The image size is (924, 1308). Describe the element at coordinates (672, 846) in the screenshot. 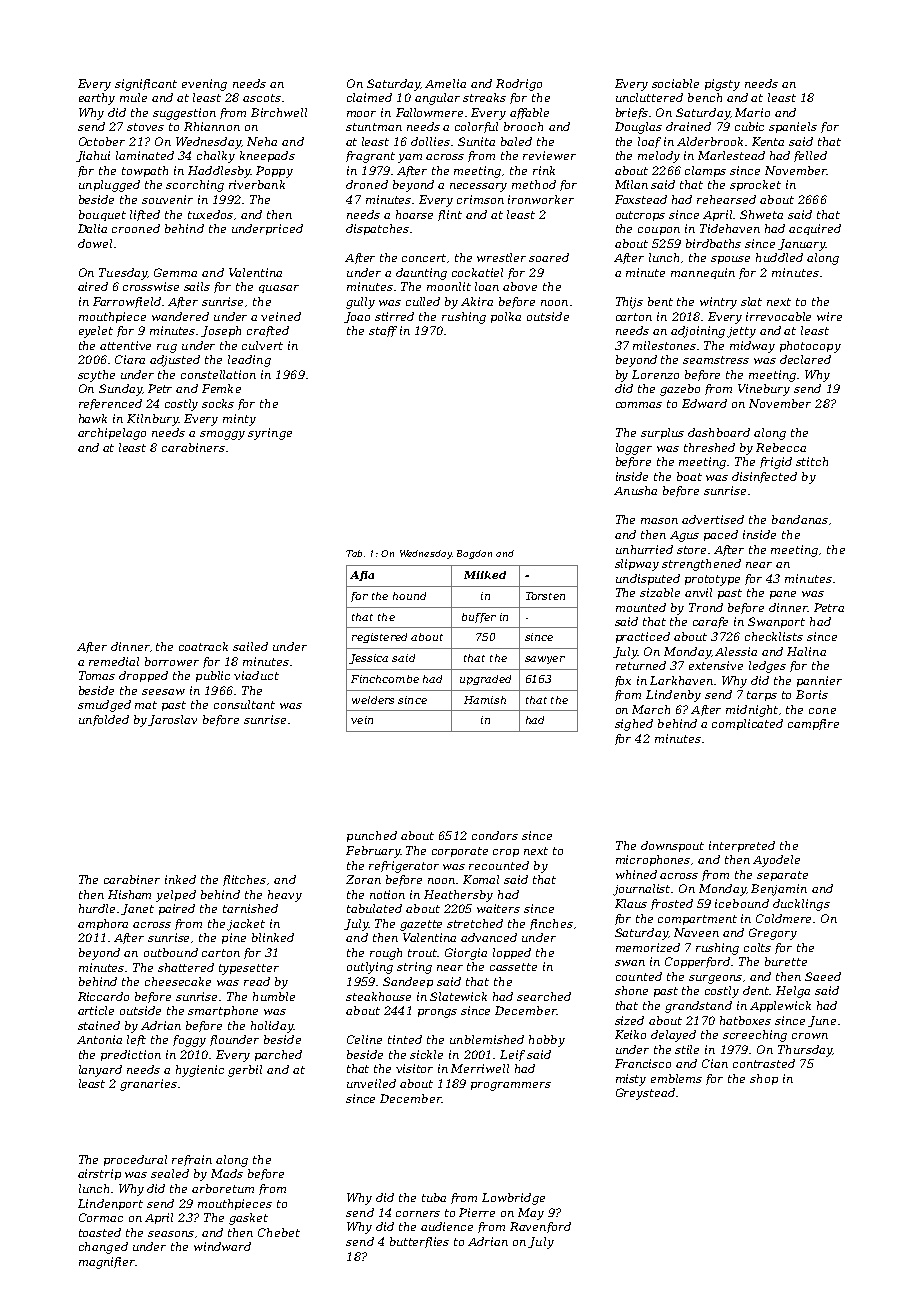

I see `downspout` at that location.
